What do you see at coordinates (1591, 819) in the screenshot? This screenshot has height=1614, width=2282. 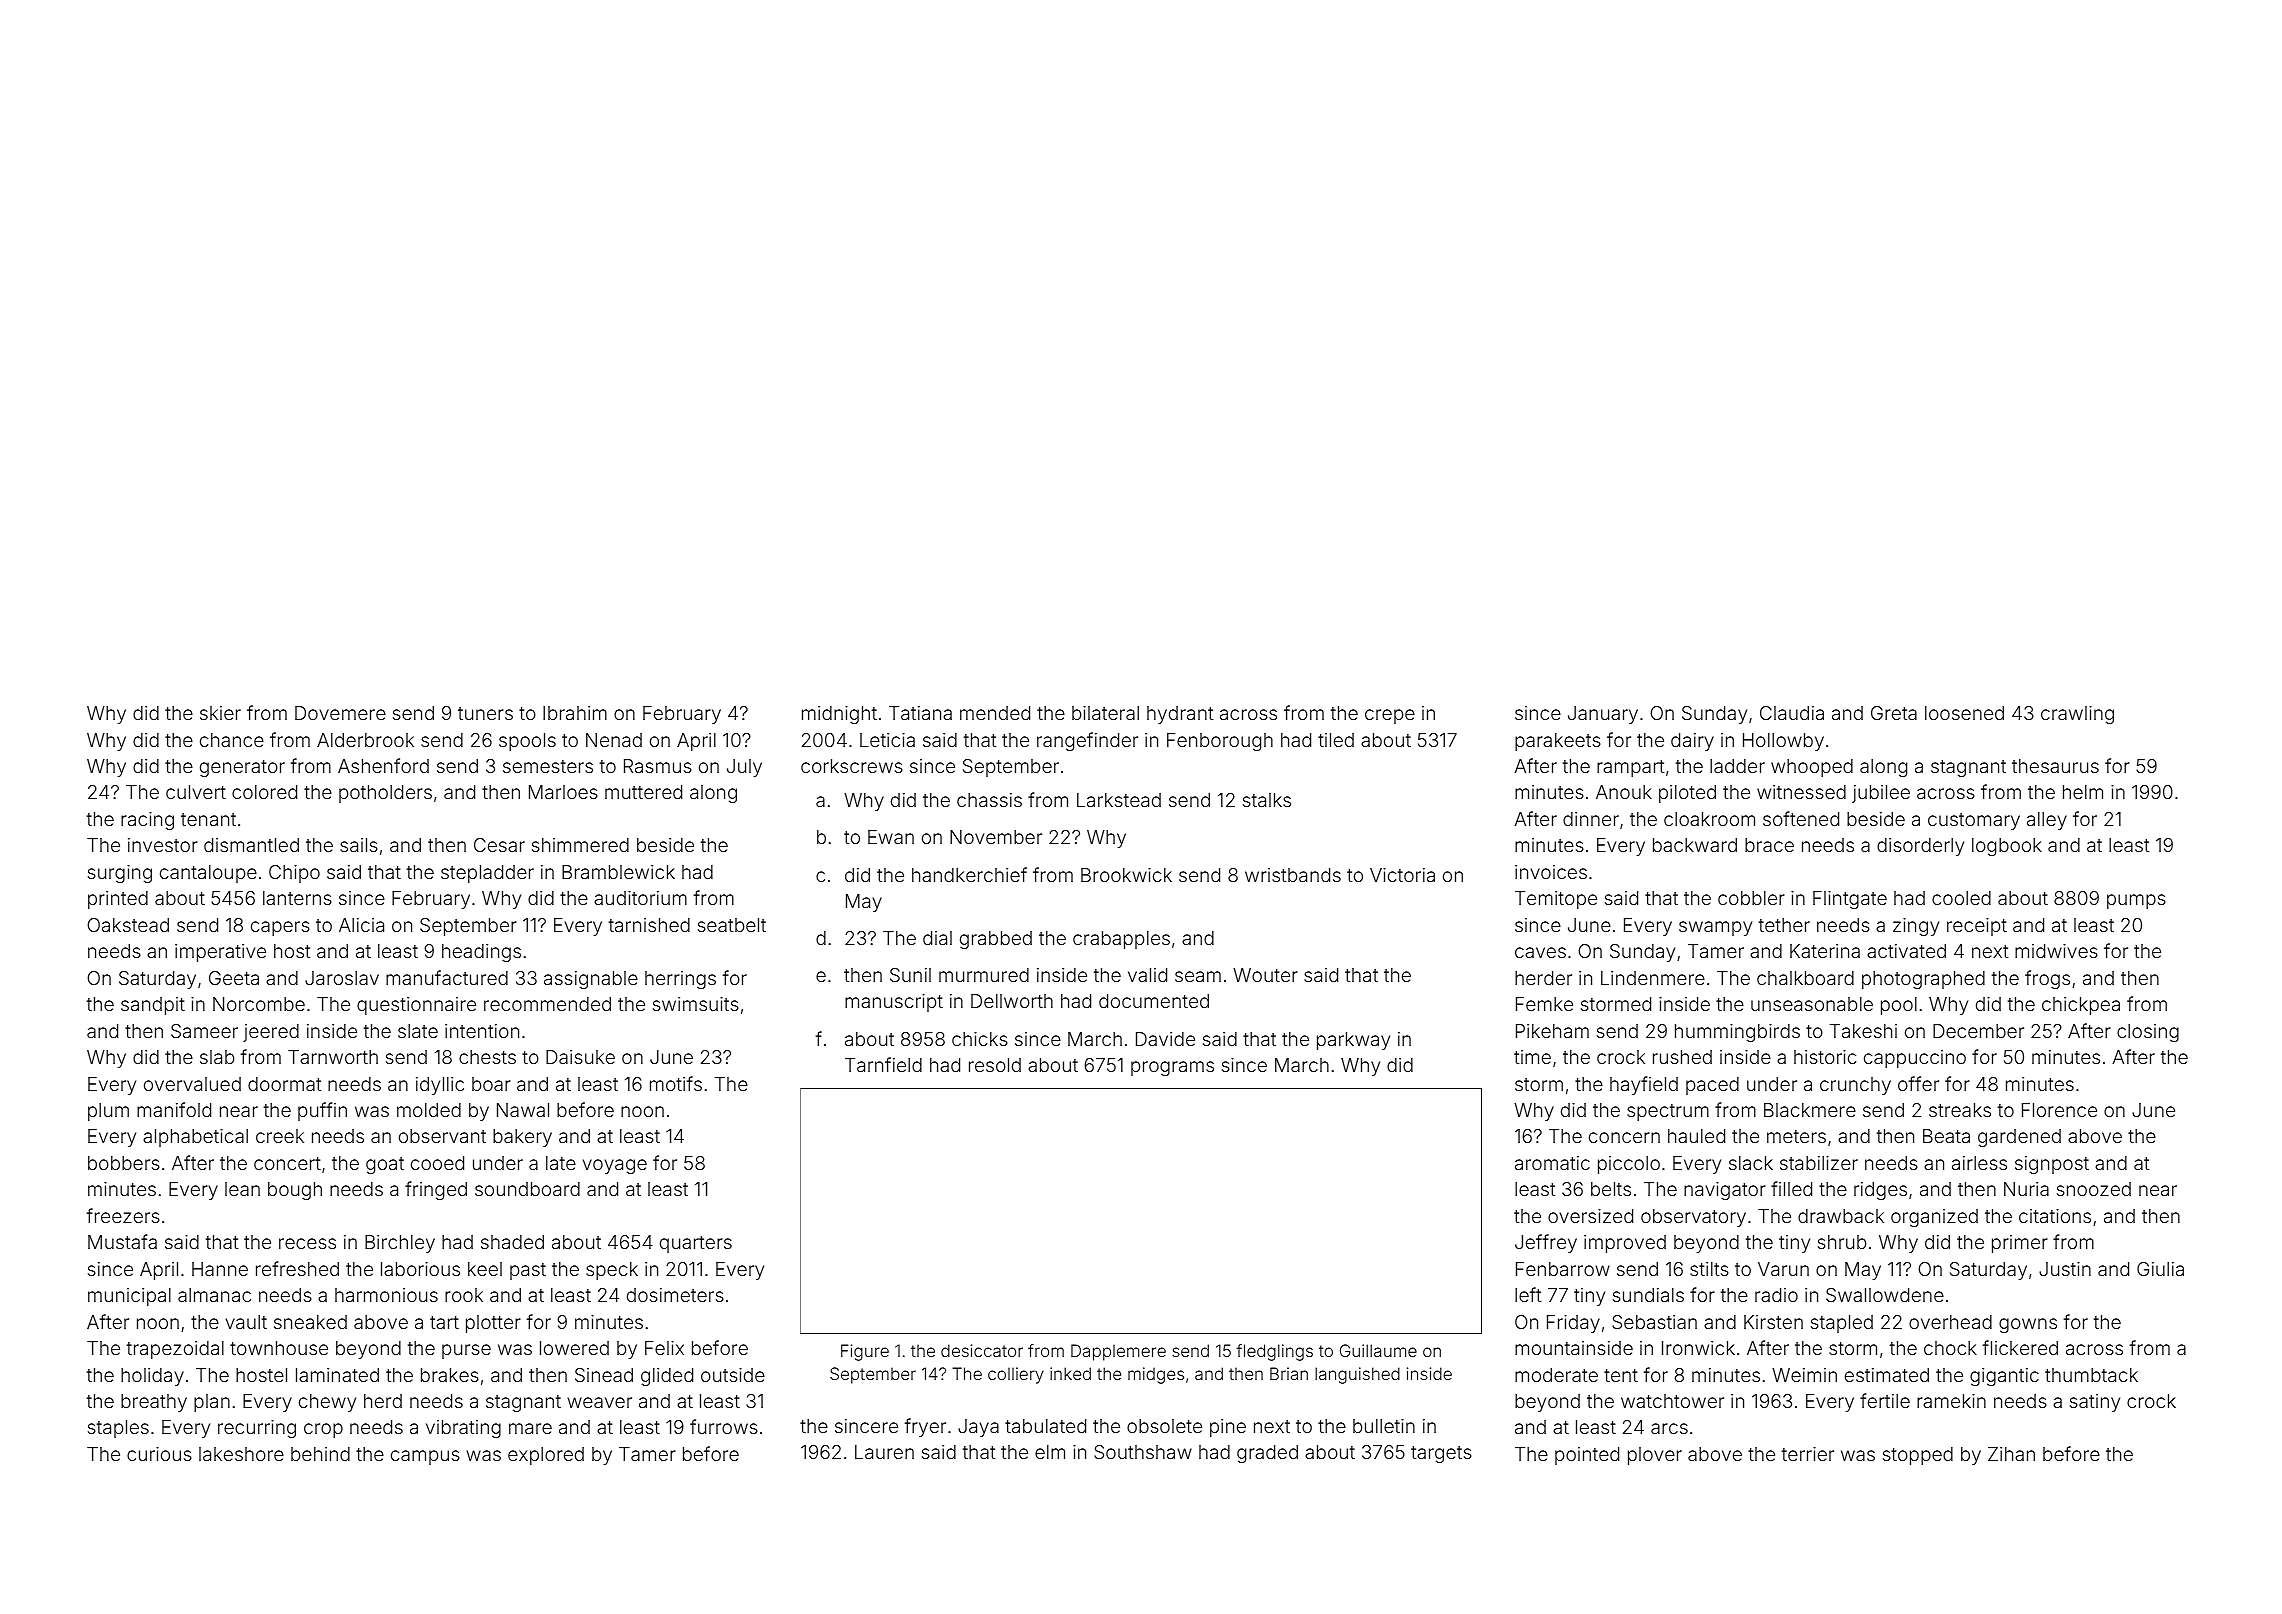 I see `dinner` at bounding box center [1591, 819].
